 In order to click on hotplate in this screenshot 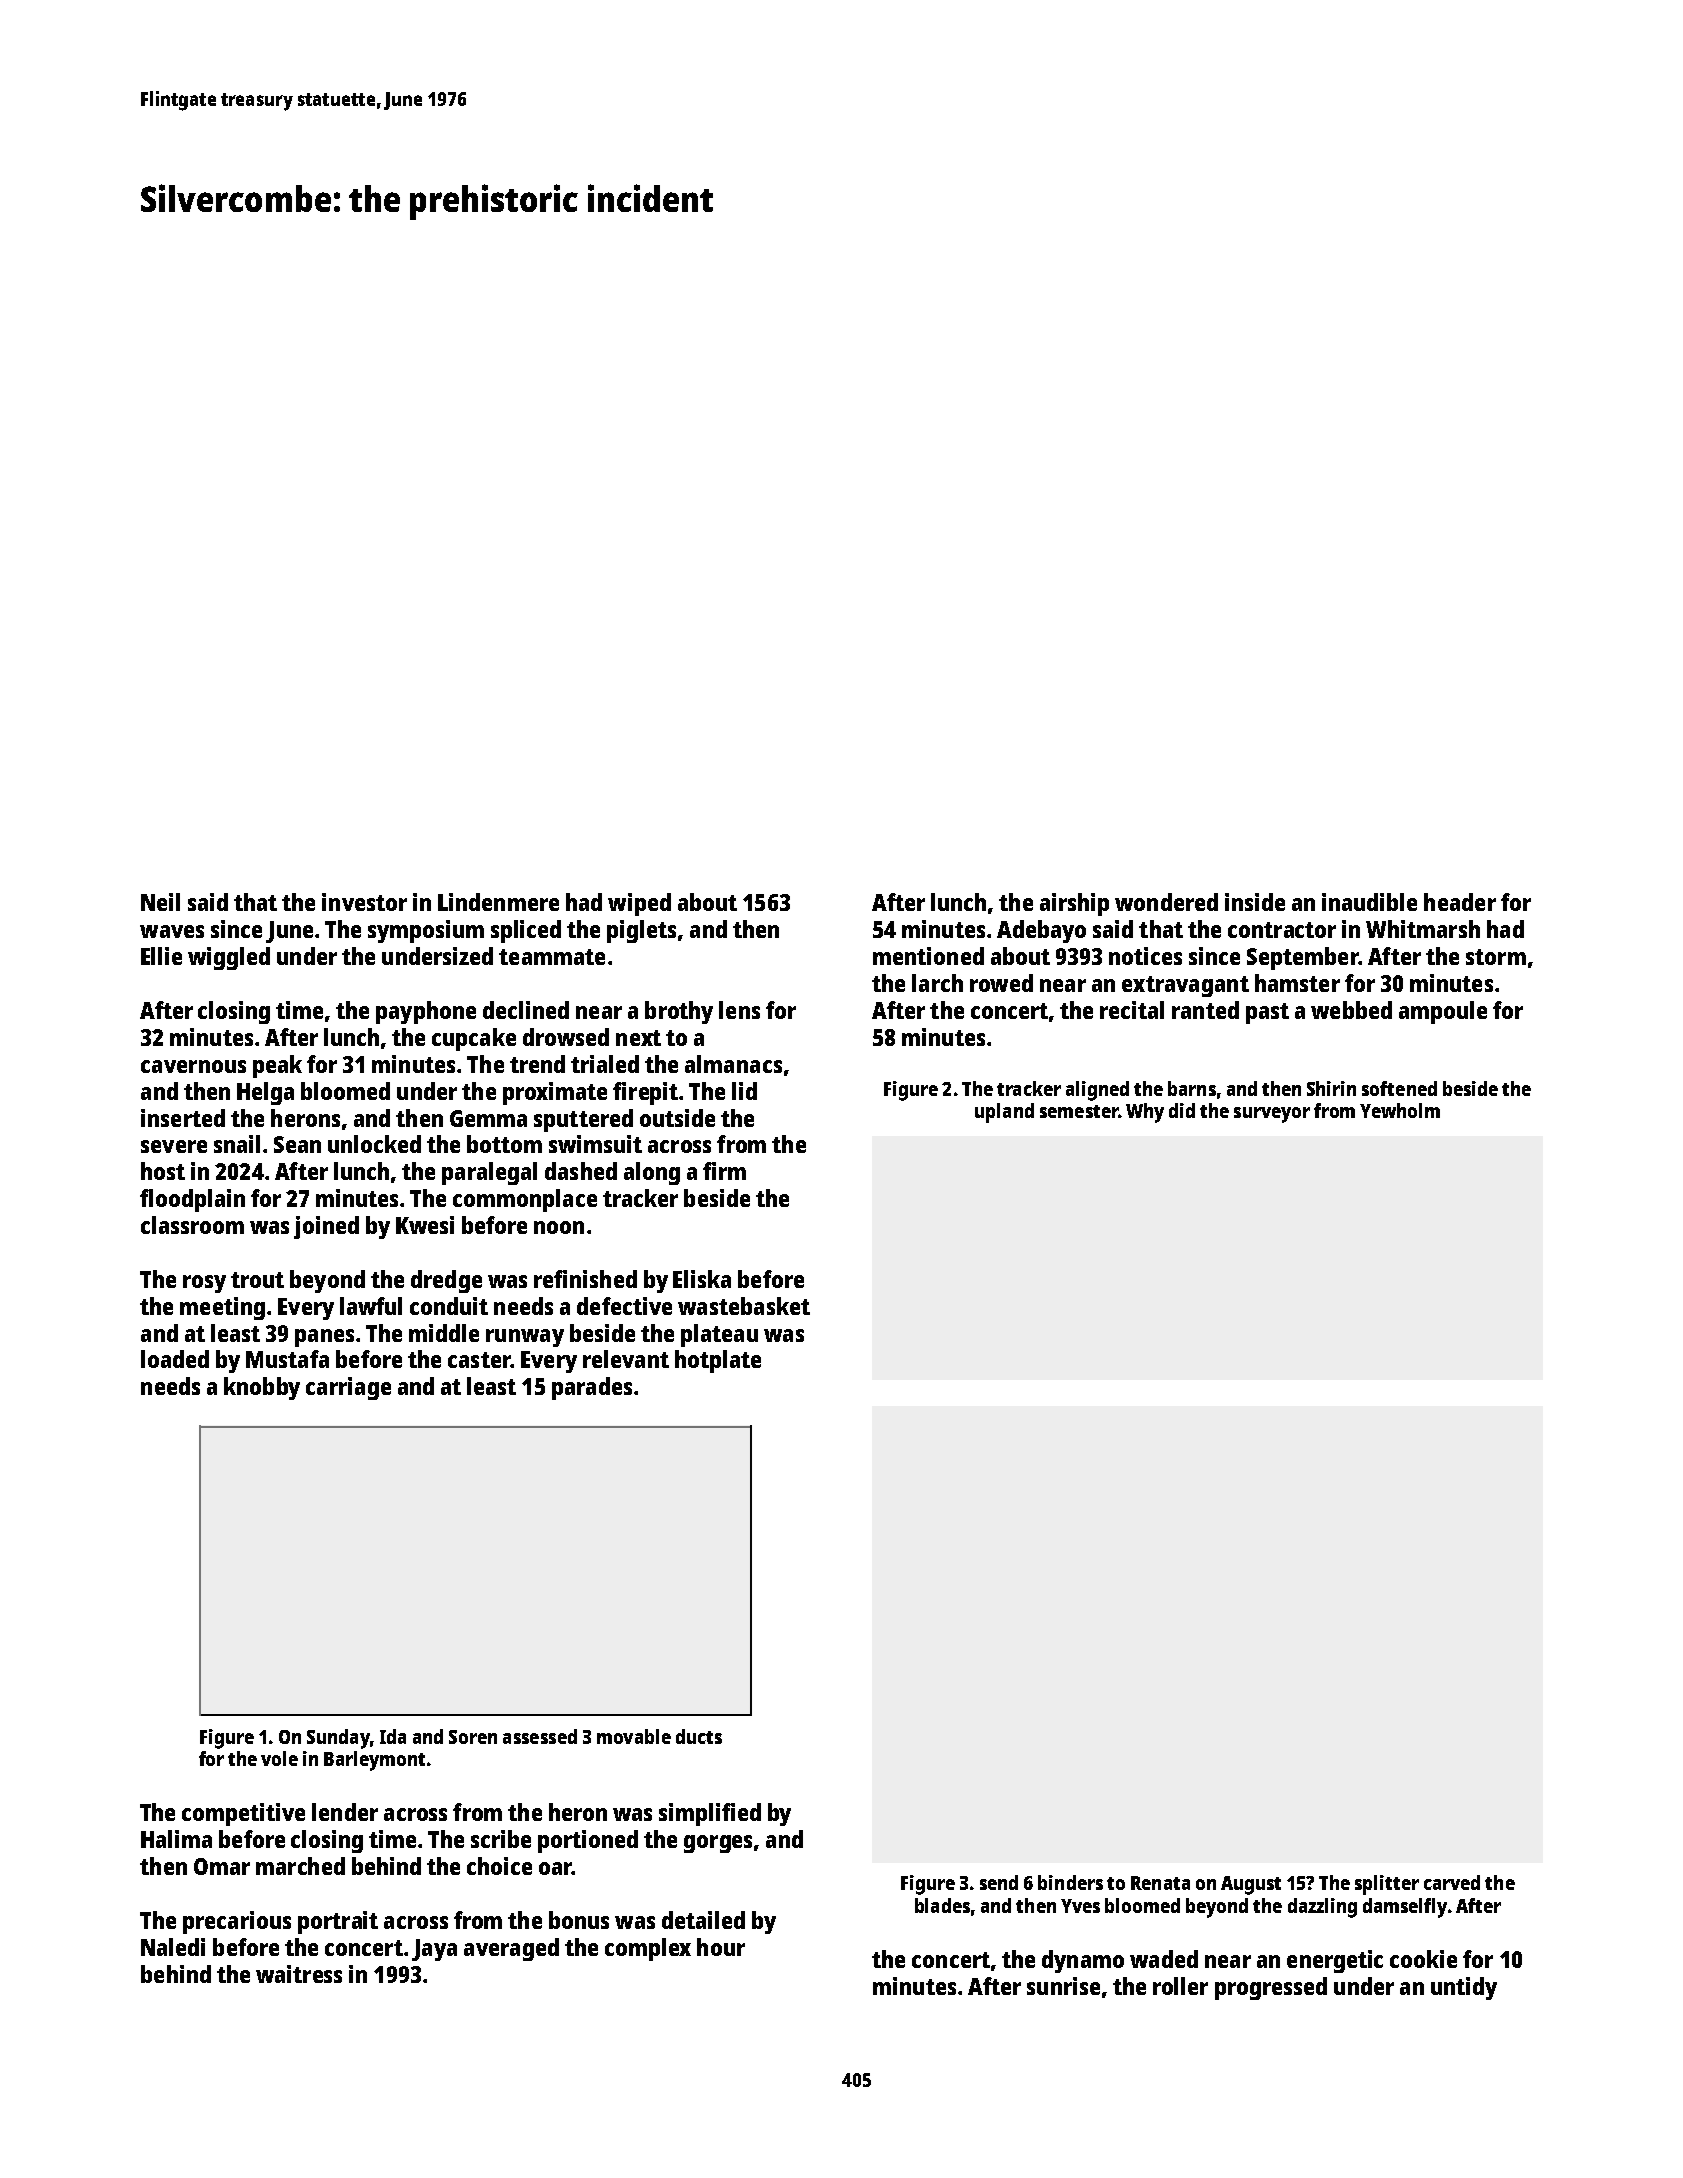, I will do `click(718, 1361)`.
